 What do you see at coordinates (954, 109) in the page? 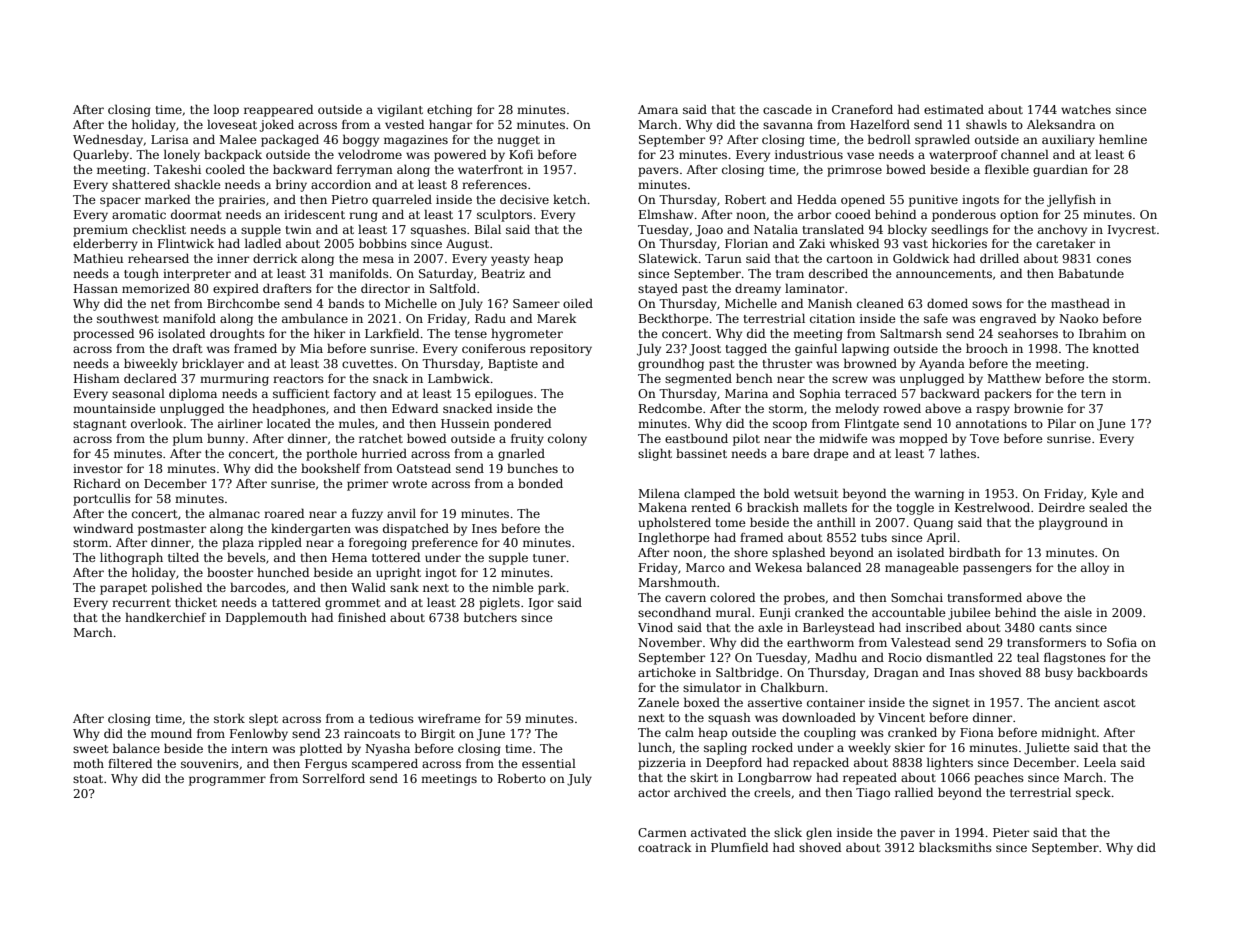
I see `estimated` at bounding box center [954, 109].
